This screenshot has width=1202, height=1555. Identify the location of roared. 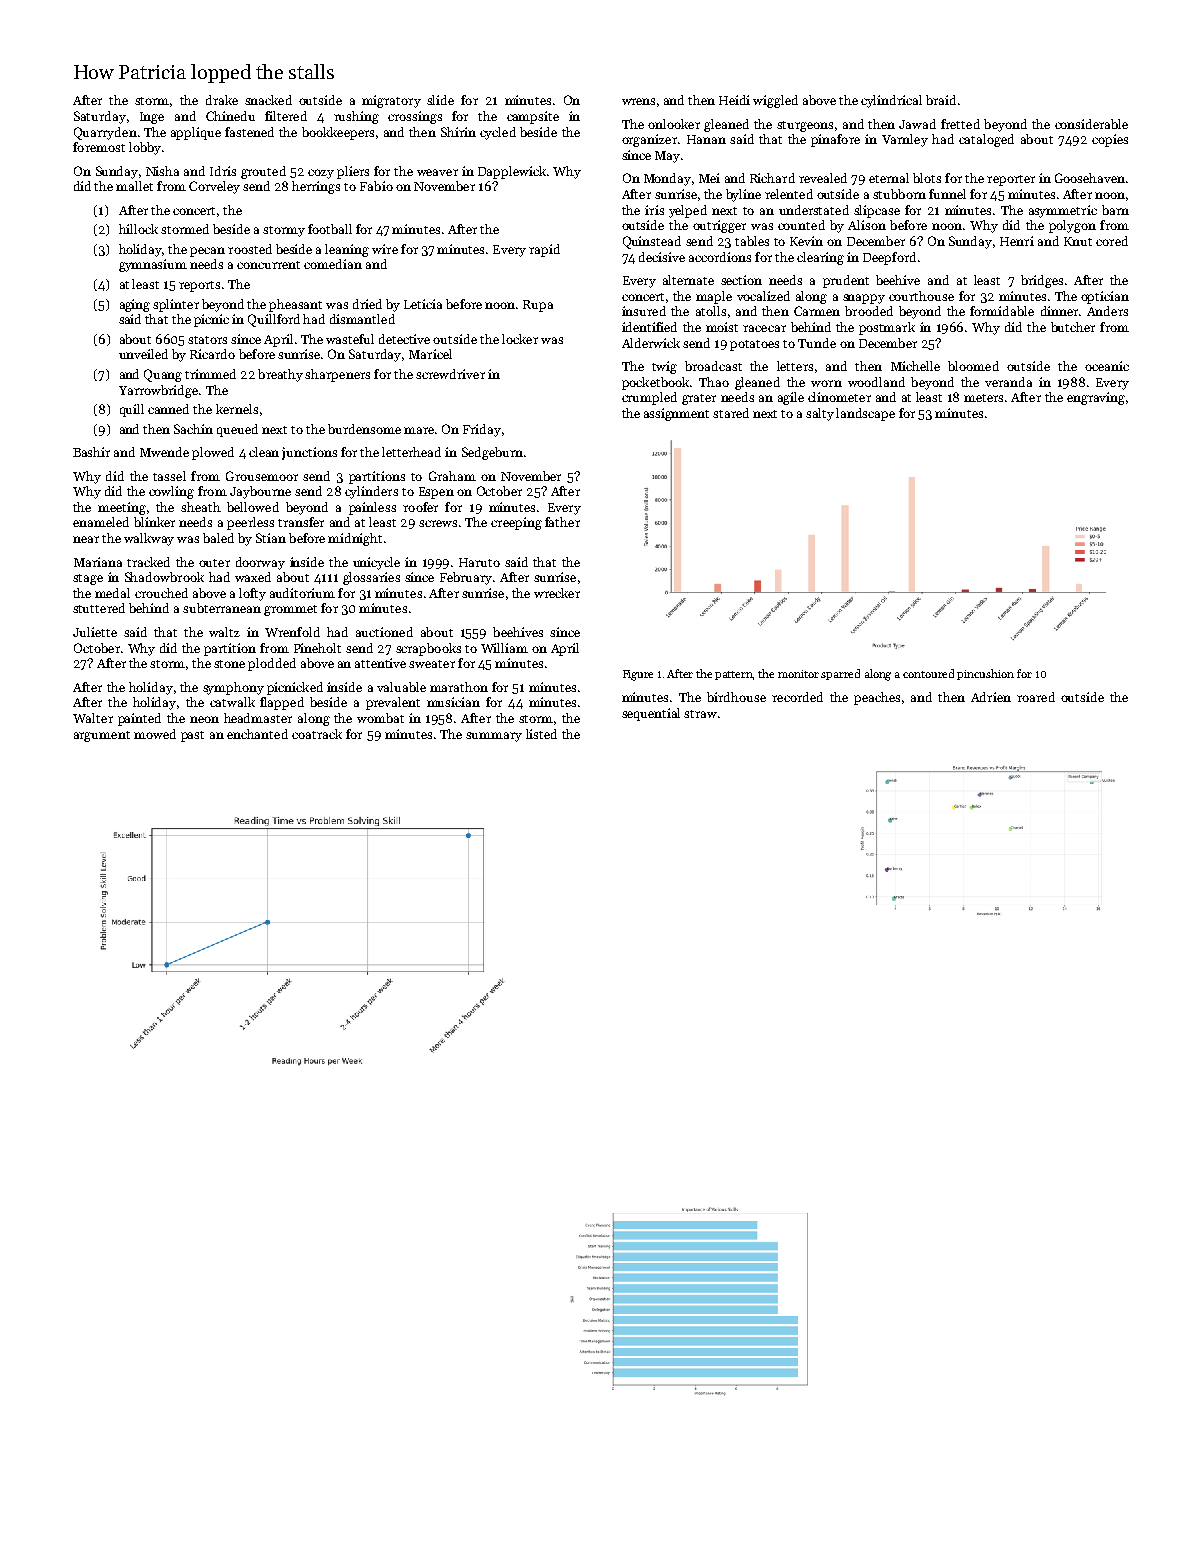
(1036, 697).
